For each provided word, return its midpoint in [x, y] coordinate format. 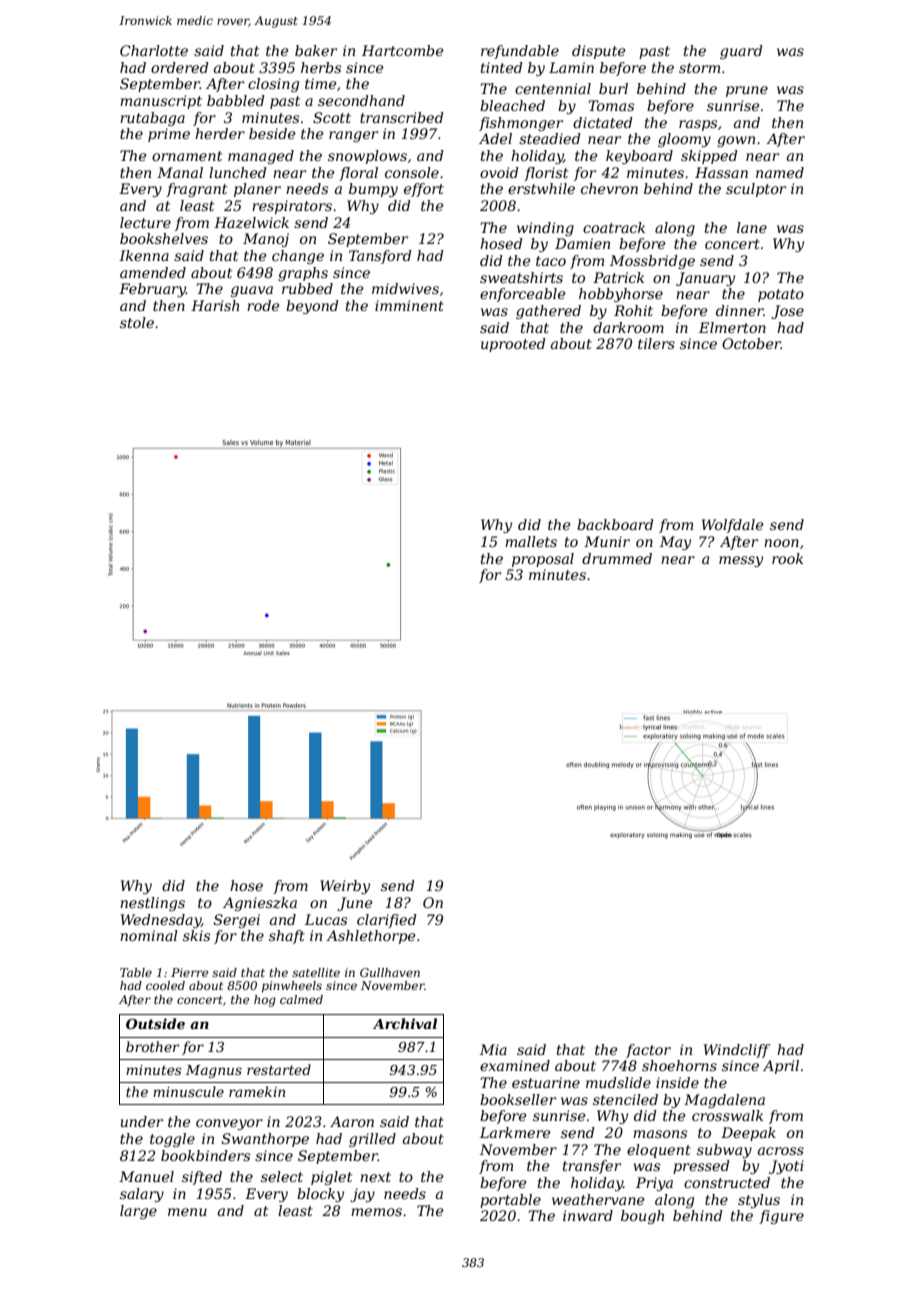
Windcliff [737, 1051]
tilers [656, 343]
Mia [493, 1049]
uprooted [513, 345]
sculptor [756, 190]
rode [263, 305]
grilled [372, 1140]
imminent [409, 305]
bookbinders [205, 1155]
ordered [180, 67]
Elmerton [732, 327]
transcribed [402, 117]
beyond [312, 307]
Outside [155, 1023]
